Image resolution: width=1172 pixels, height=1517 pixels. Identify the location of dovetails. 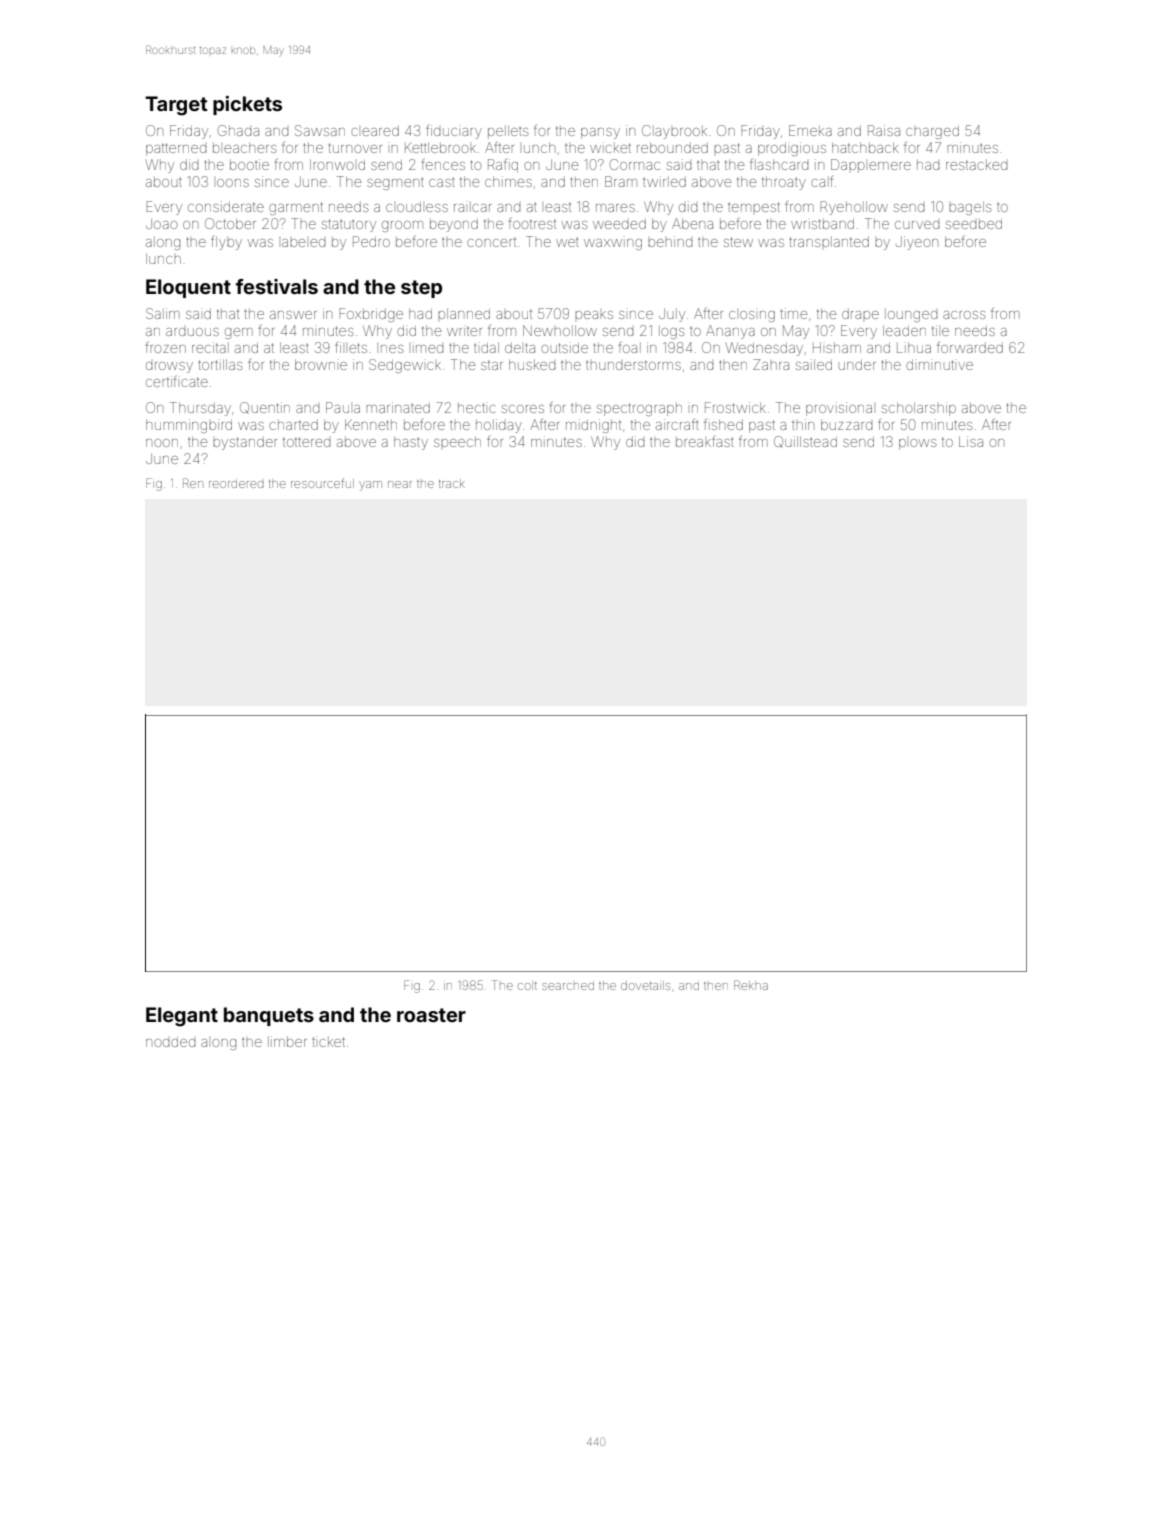
(645, 985).
